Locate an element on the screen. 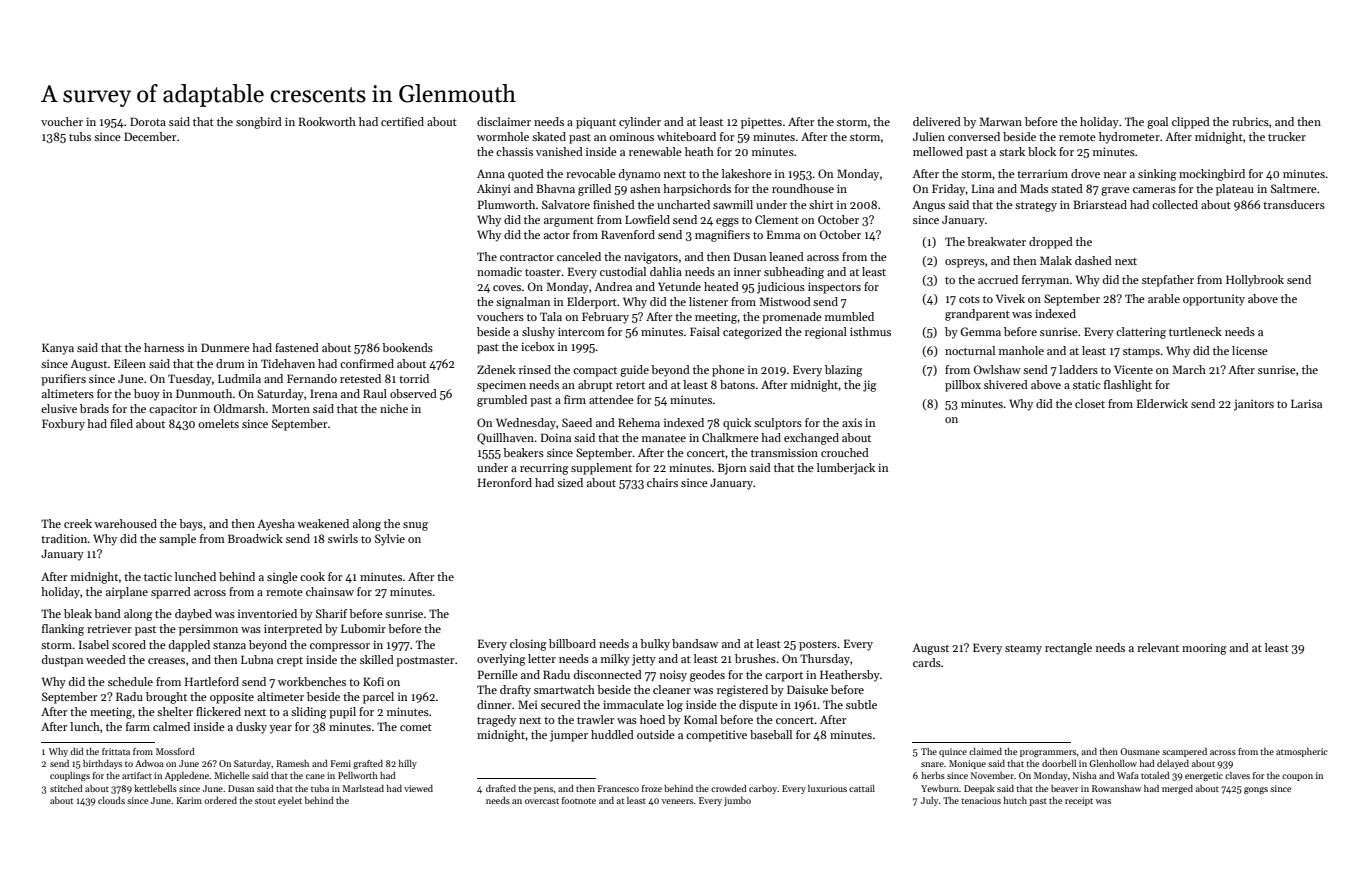 This screenshot has width=1372, height=887. skilled is located at coordinates (377, 659).
